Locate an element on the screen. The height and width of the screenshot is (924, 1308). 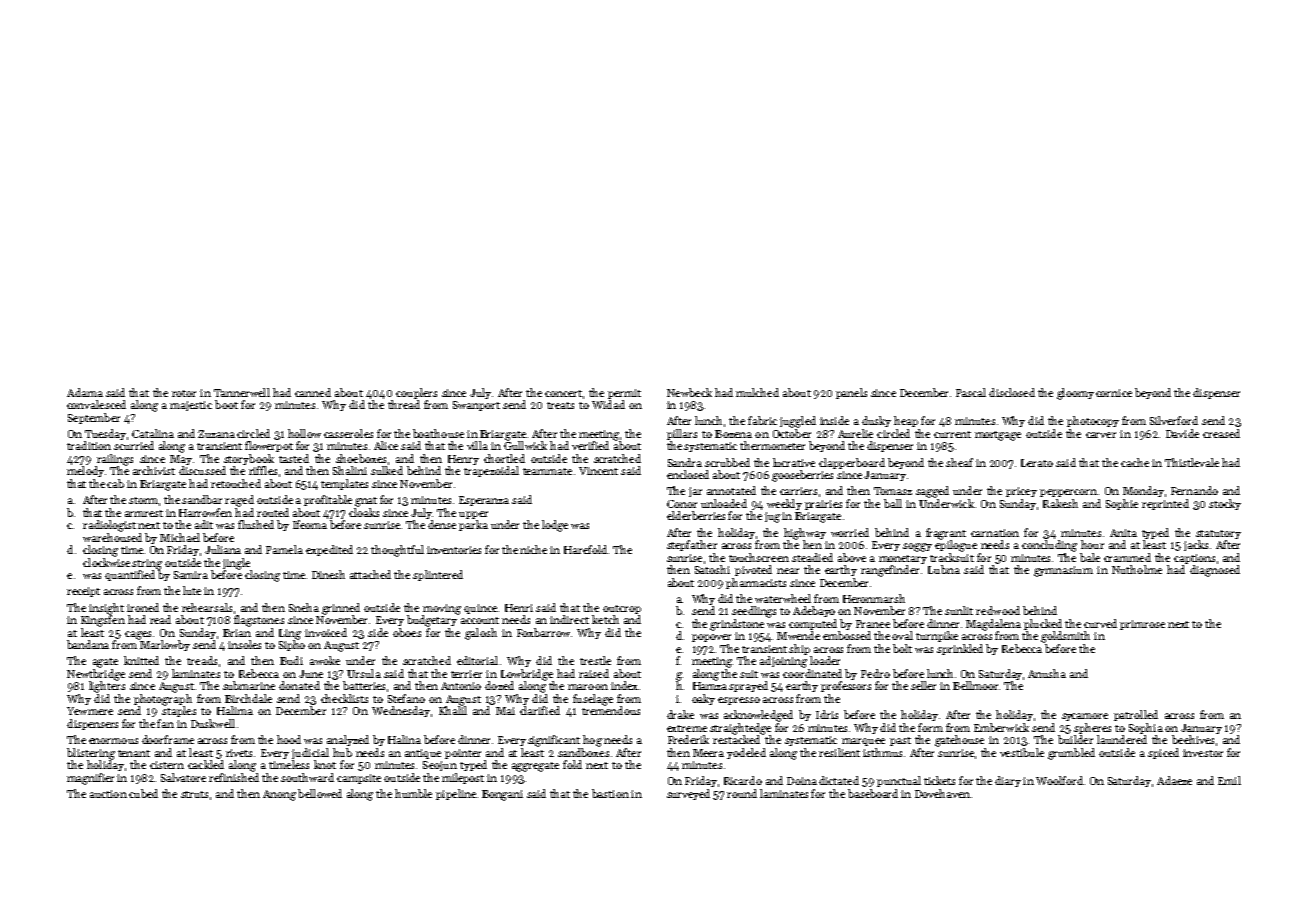
surveyed is located at coordinates (688, 794).
